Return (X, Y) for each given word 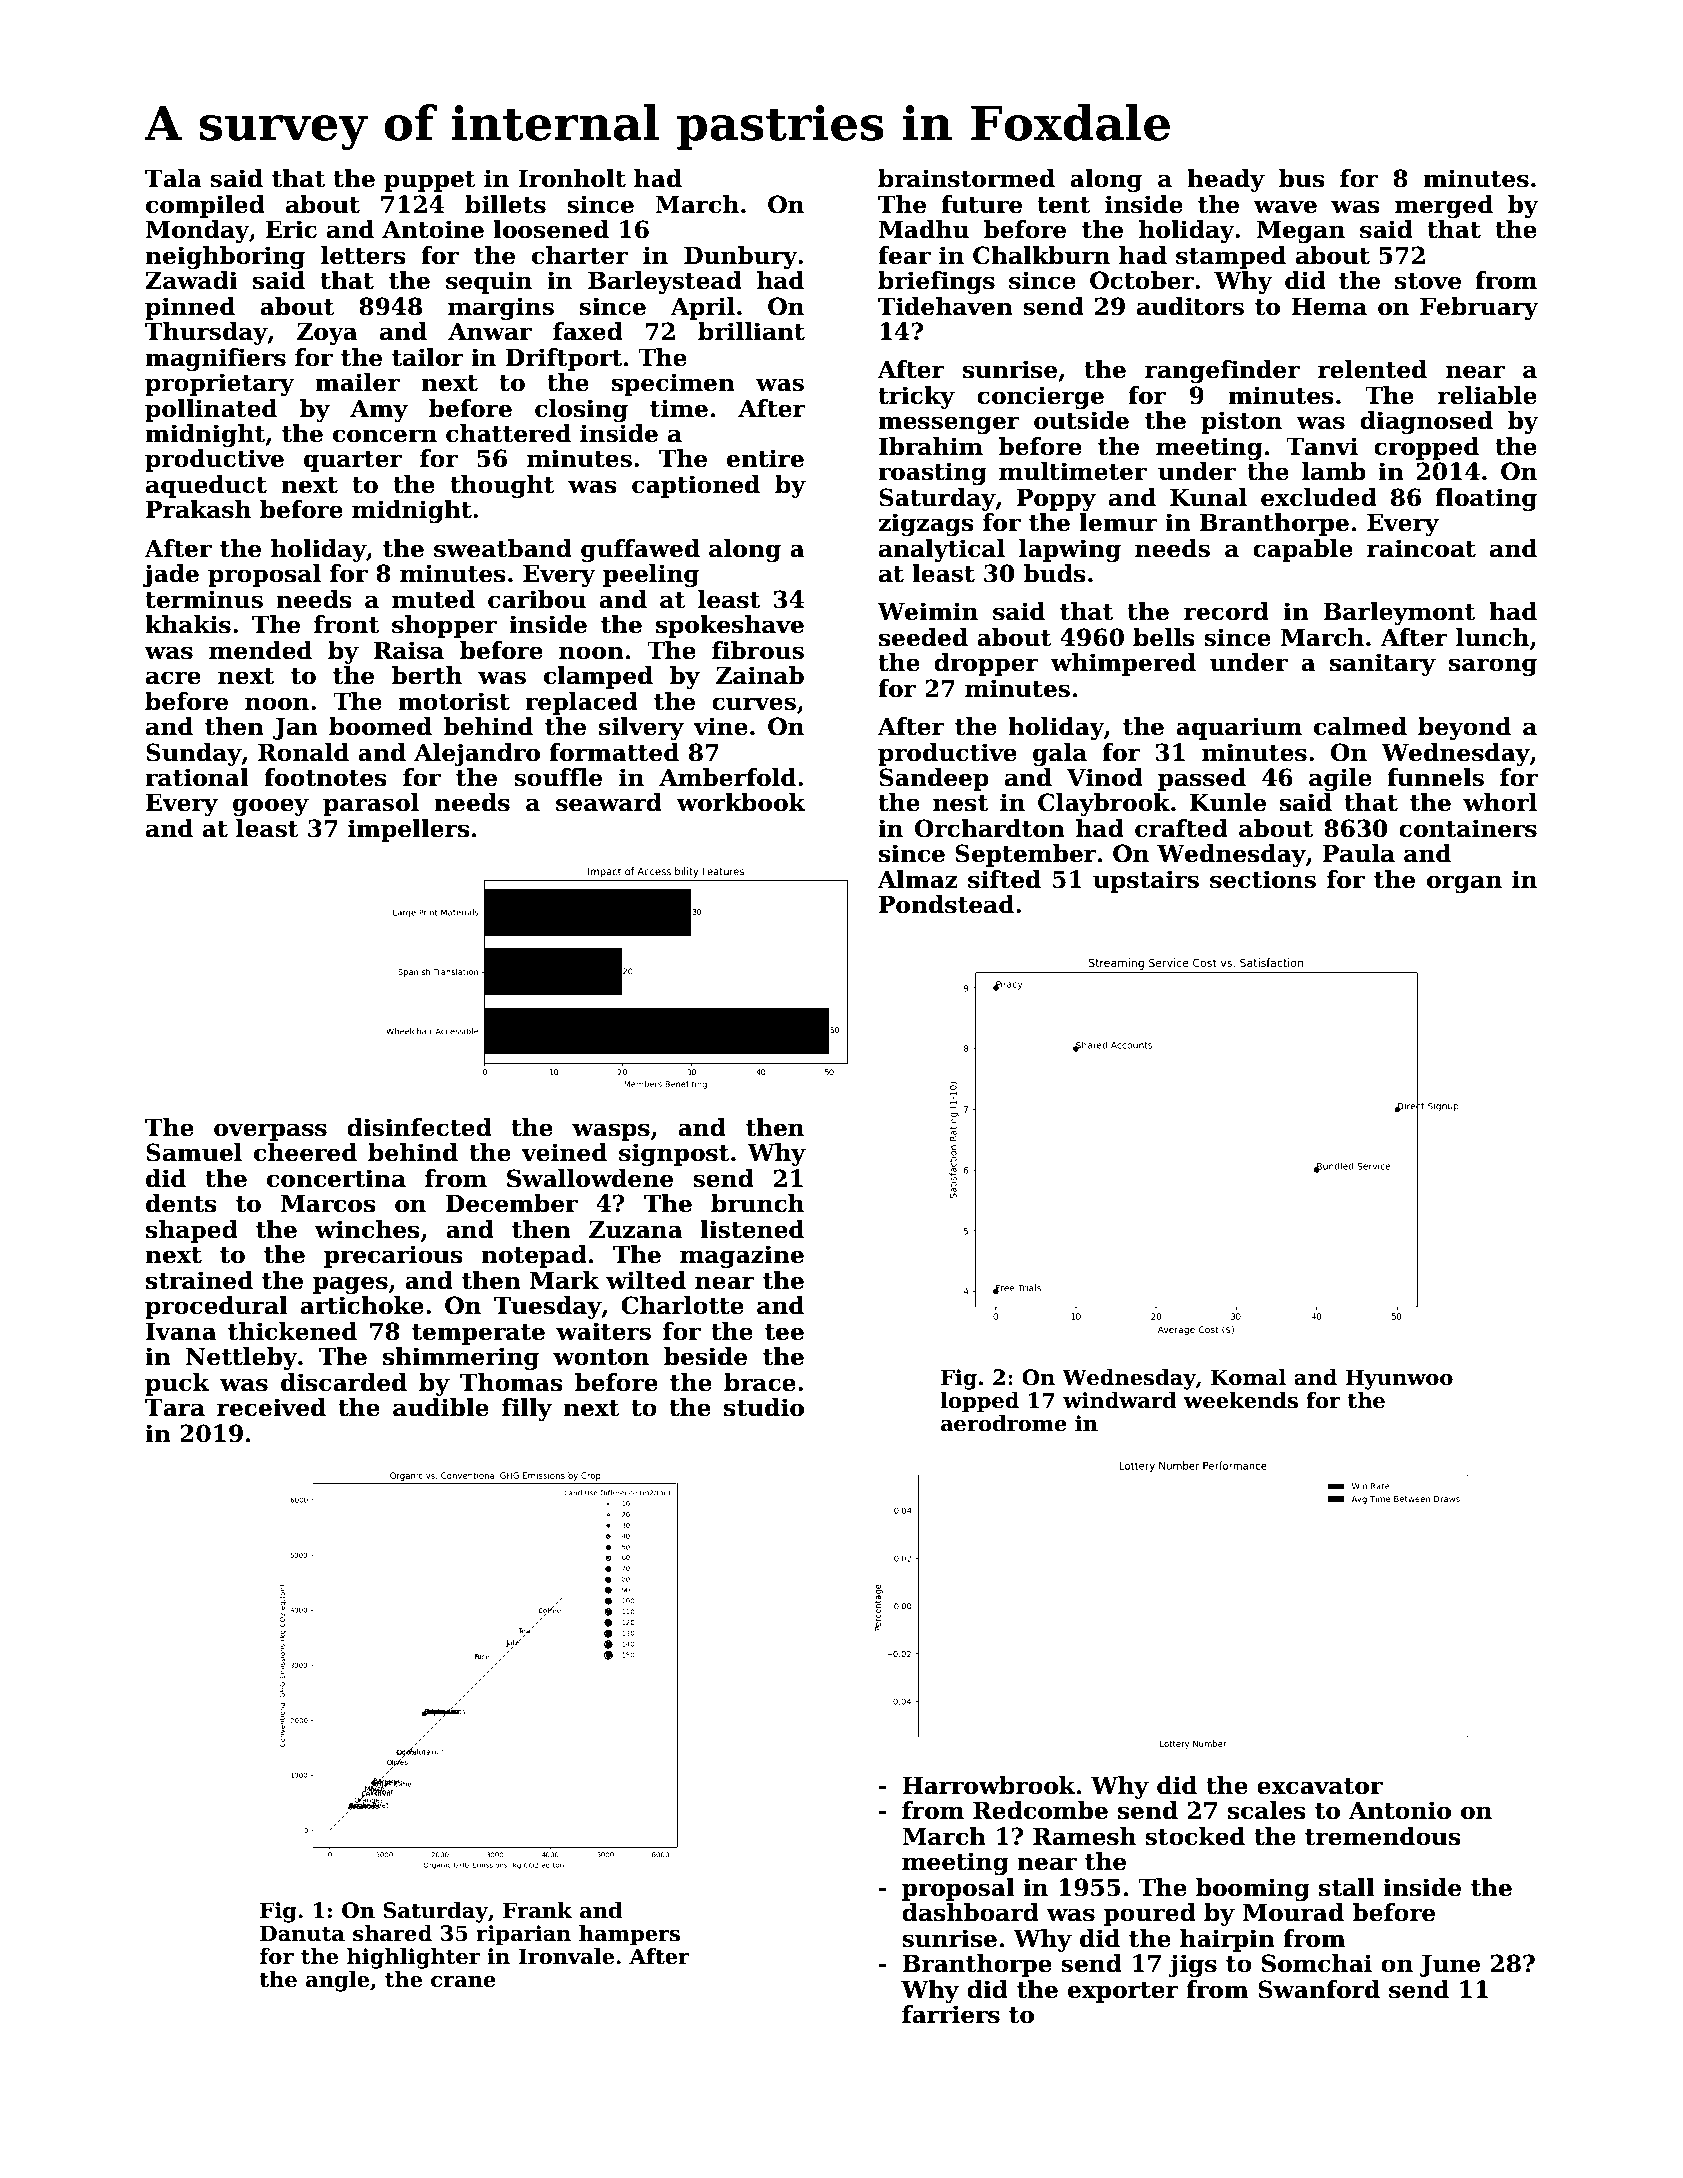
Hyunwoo (1399, 1379)
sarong (1493, 667)
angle (337, 1981)
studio (764, 1407)
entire (765, 458)
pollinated (211, 410)
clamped (598, 677)
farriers (951, 2014)
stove (1428, 281)
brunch (757, 1203)
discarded (344, 1382)
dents (181, 1203)
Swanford (1319, 1989)
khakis (188, 624)
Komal (1248, 1377)
